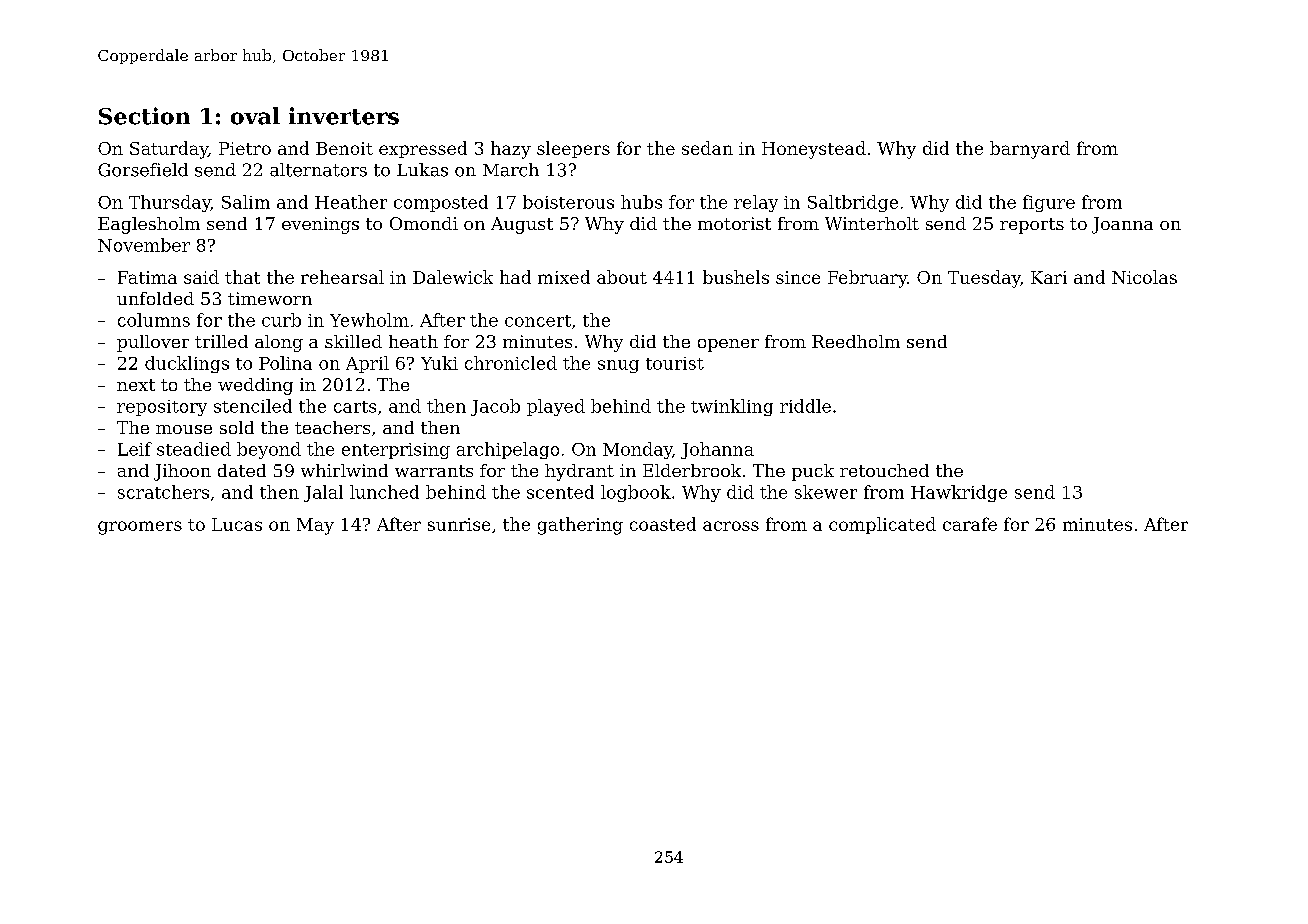 The width and height of the page is (1308, 924). I want to click on April, so click(367, 364).
